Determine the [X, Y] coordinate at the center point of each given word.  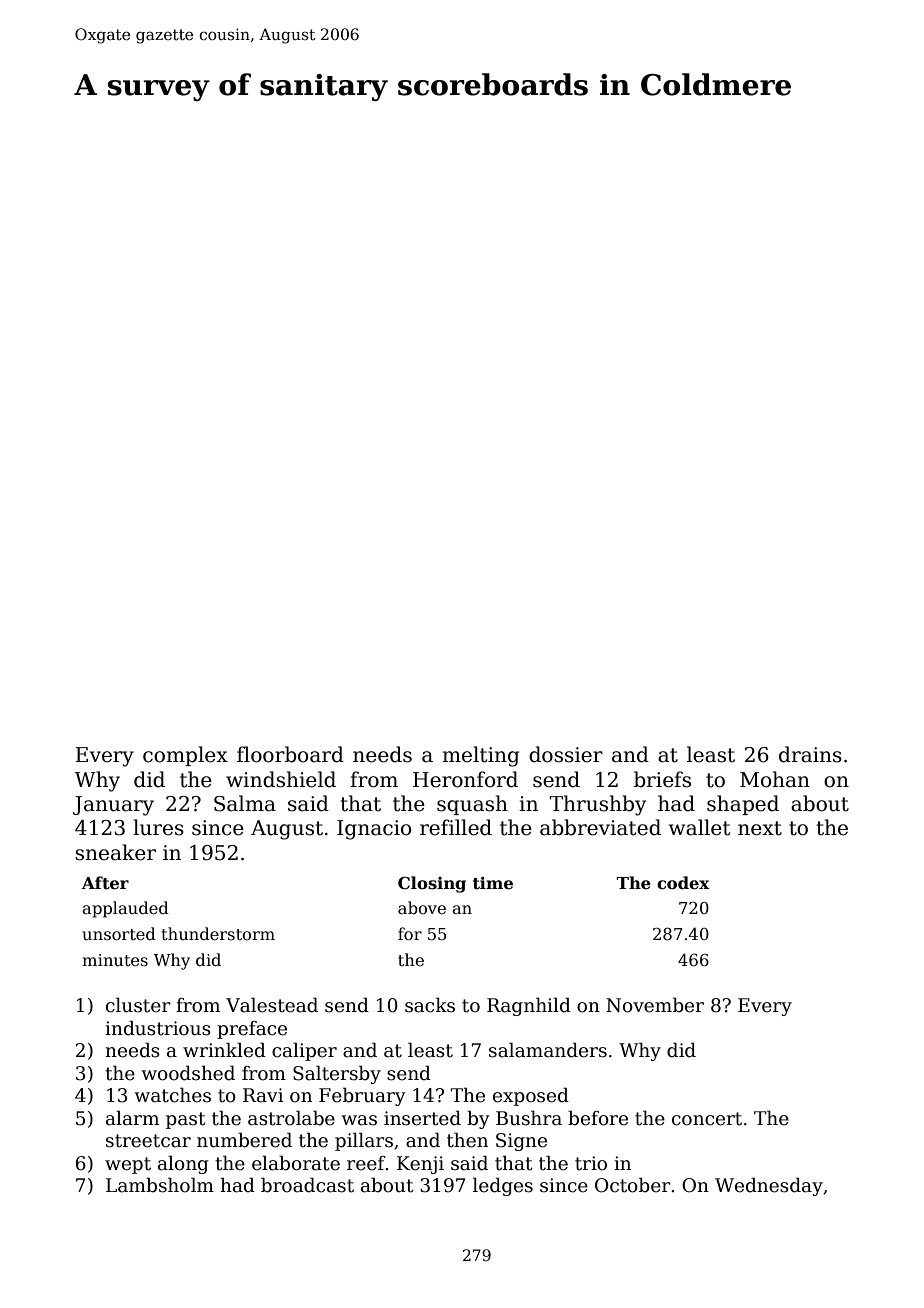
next [760, 828]
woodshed [188, 1073]
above [422, 908]
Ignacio [374, 830]
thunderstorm [218, 934]
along [183, 1164]
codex [683, 883]
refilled [456, 827]
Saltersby [337, 1074]
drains [810, 754]
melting [480, 756]
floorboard [290, 754]
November [655, 1005]
